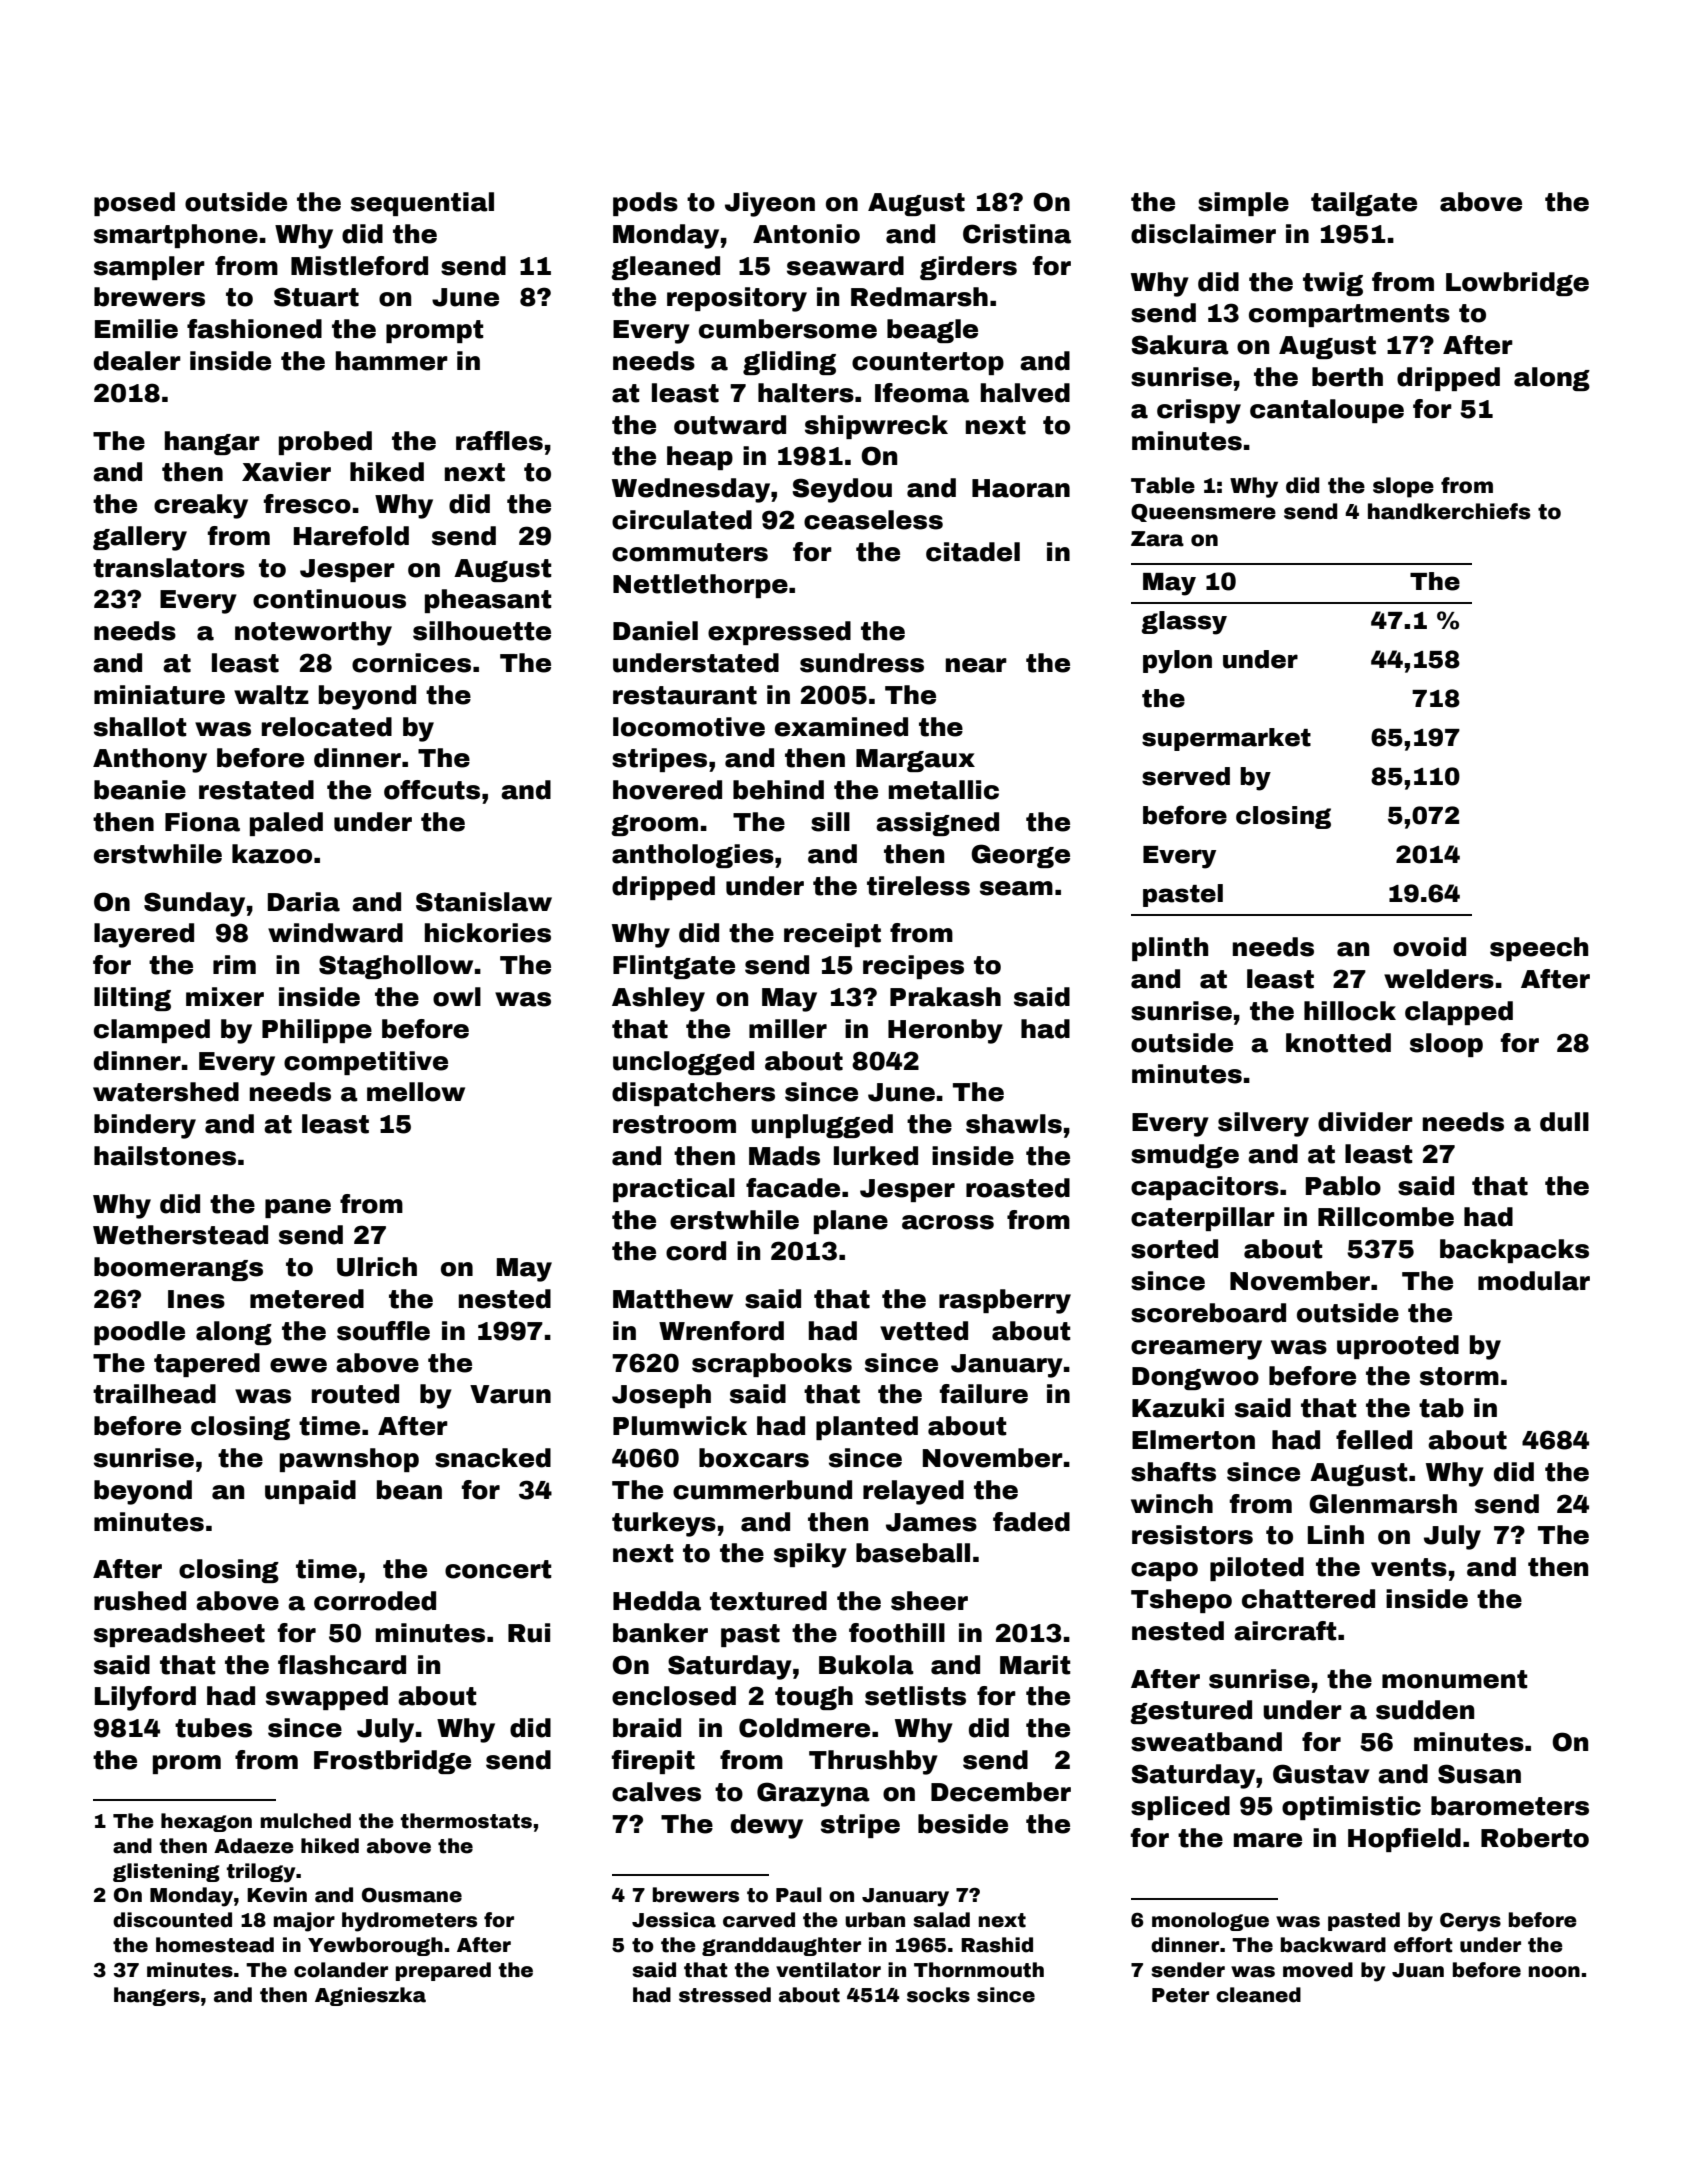  I want to click on Lowbridge, so click(1517, 284).
